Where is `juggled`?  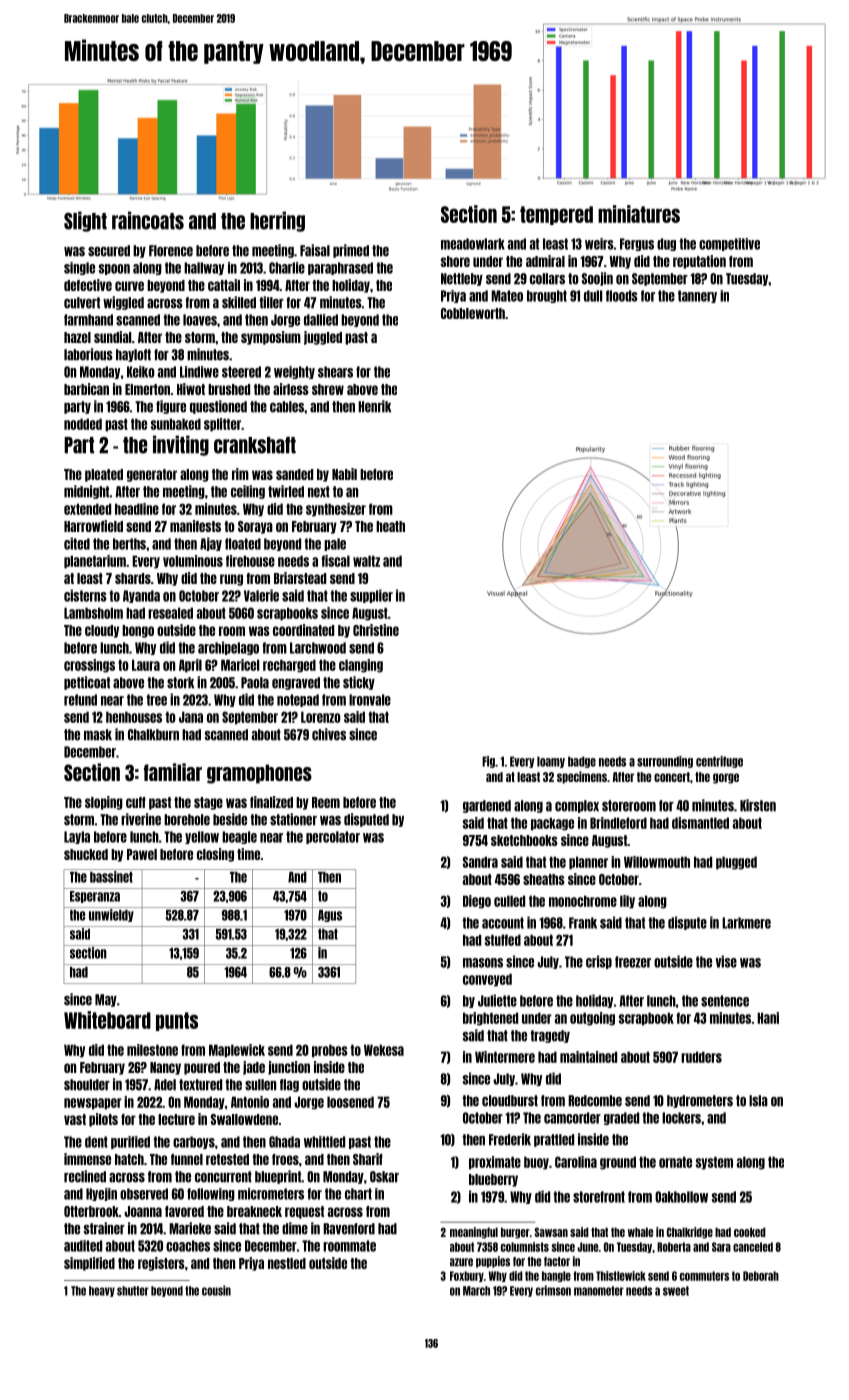 juggled is located at coordinates (323, 338).
